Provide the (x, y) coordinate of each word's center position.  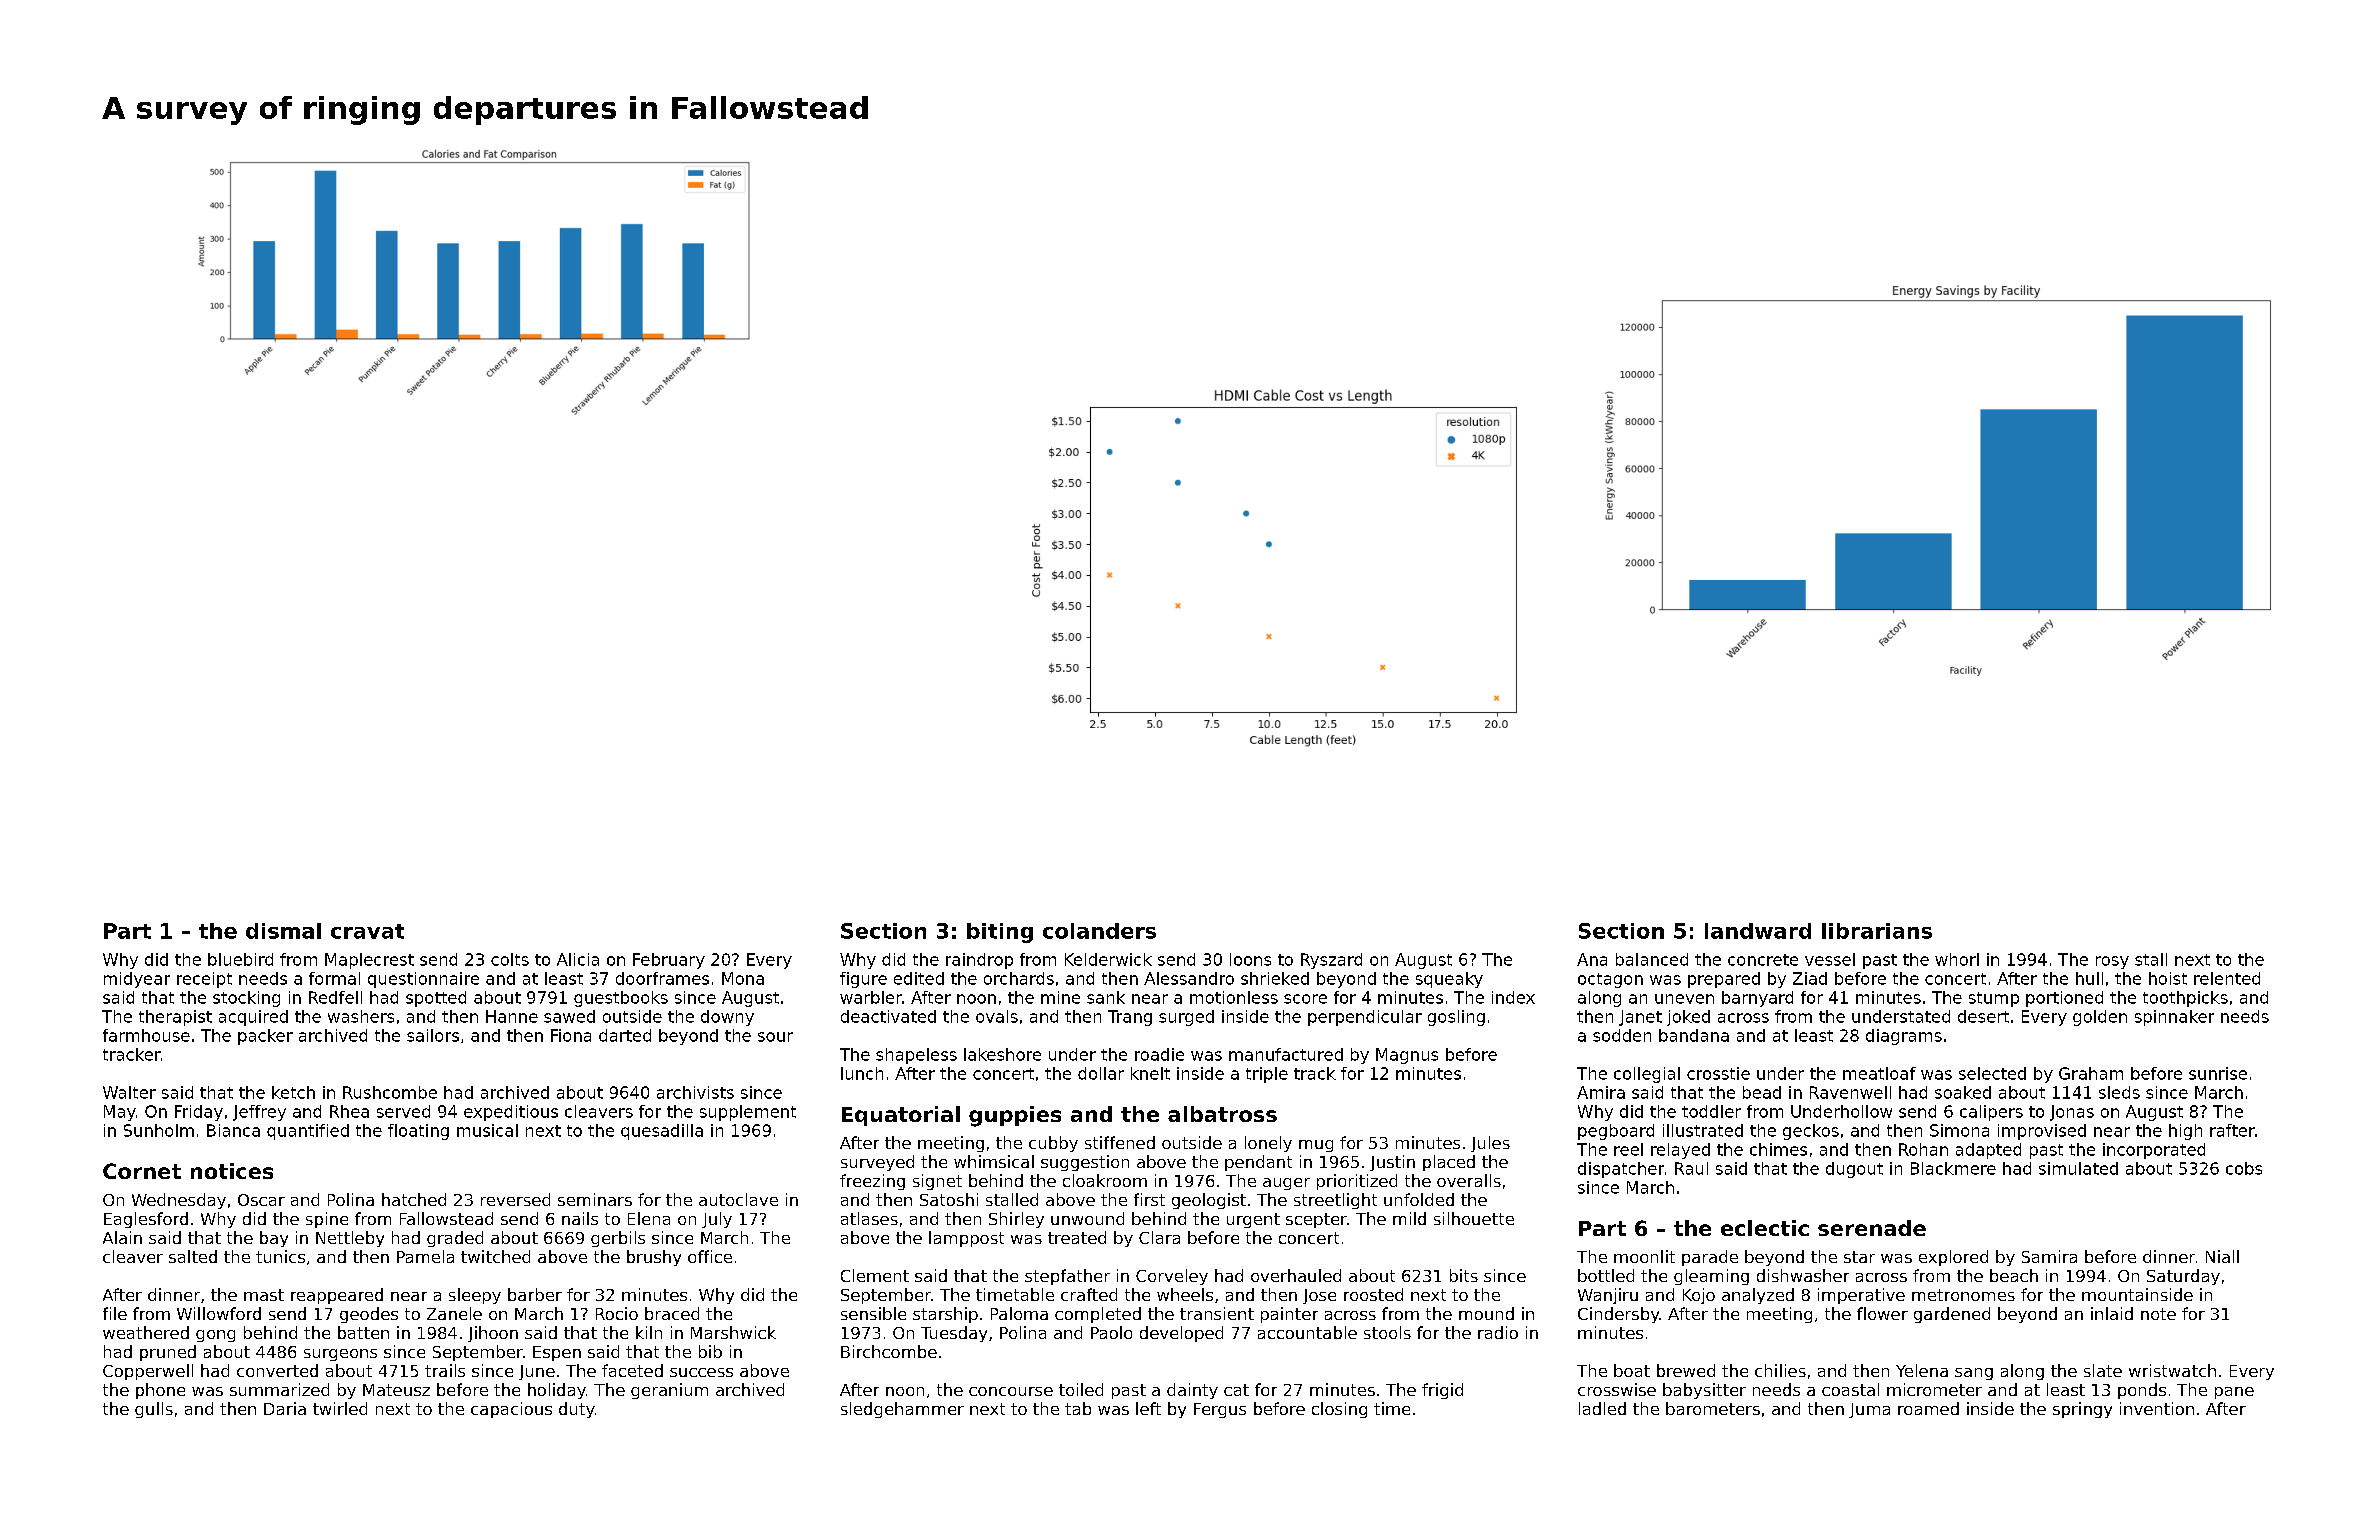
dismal (283, 931)
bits (1464, 1275)
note (2158, 1314)
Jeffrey (259, 1113)
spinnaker (2174, 1018)
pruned (168, 1353)
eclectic (1765, 1228)
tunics (280, 1256)
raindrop (979, 961)
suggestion (1085, 1163)
